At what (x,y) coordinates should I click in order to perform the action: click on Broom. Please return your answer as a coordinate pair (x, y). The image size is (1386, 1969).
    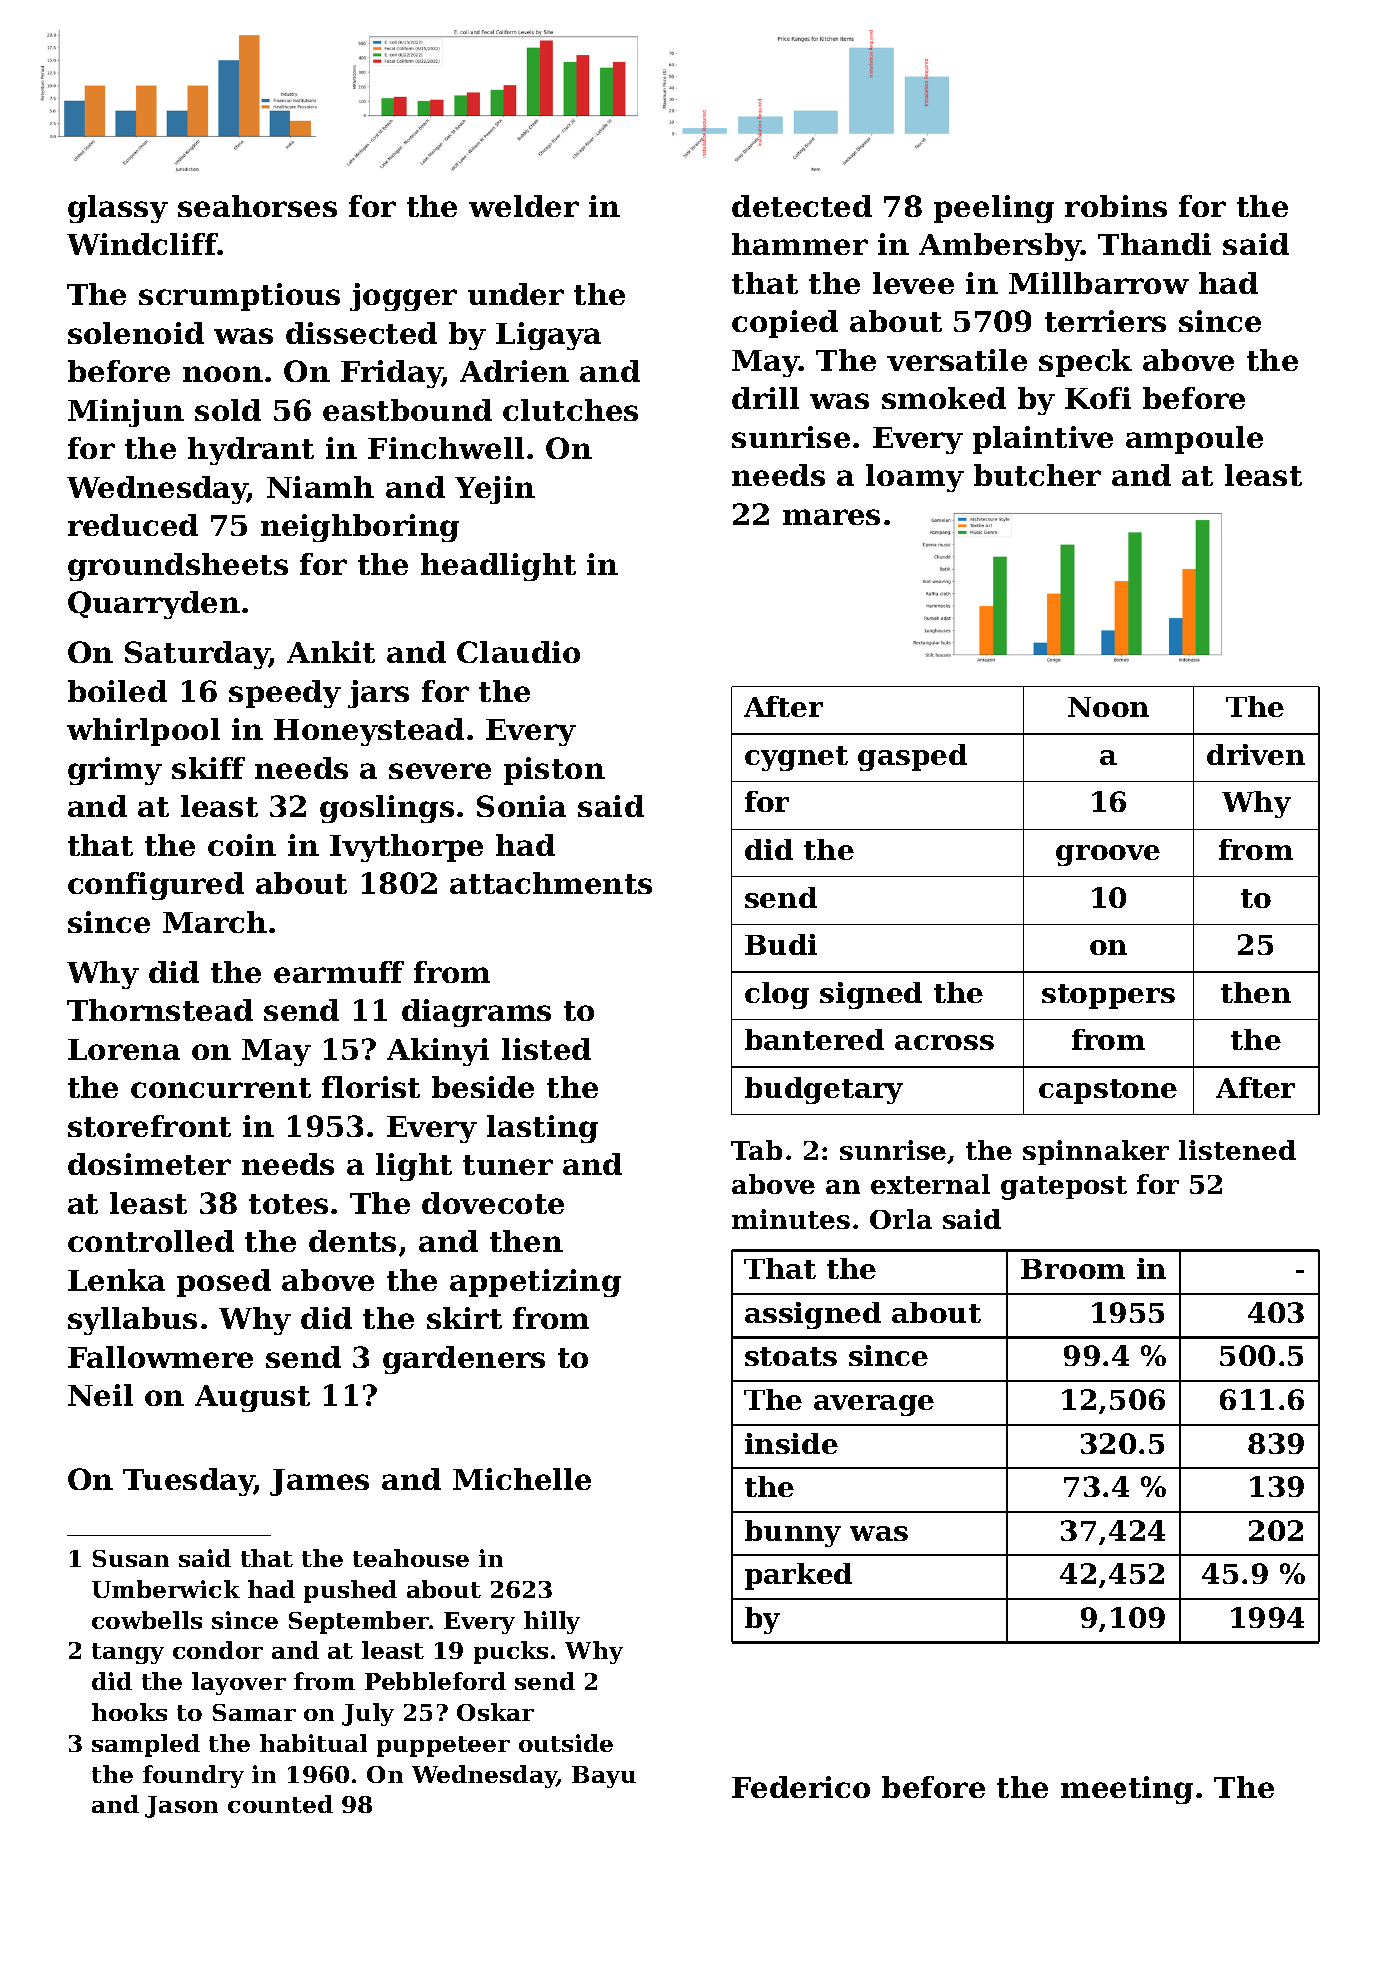
    Looking at the image, I should click on (1073, 1269).
